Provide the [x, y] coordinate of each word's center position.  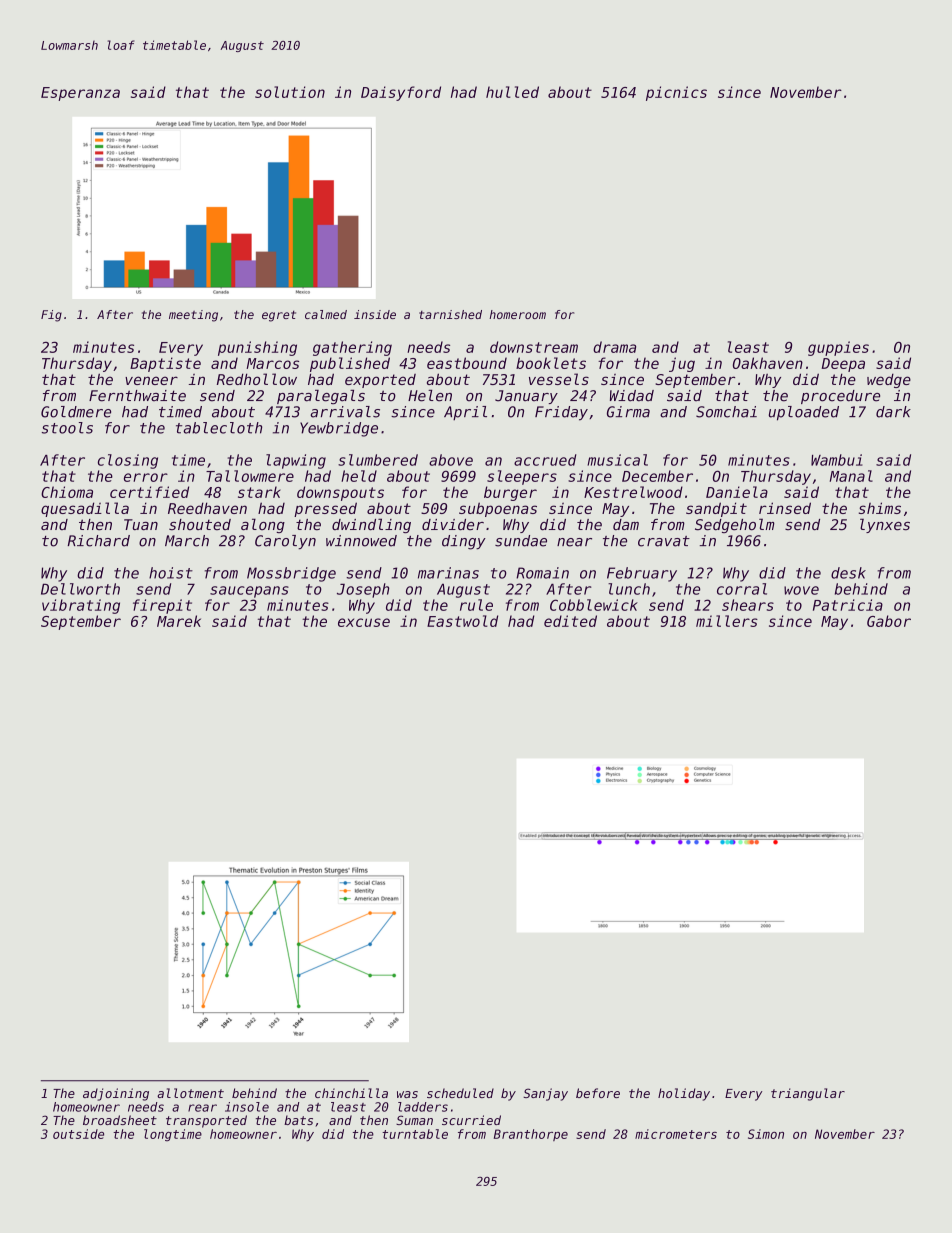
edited [570, 621]
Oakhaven [768, 363]
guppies [838, 348]
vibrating [81, 606]
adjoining [116, 1094]
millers [727, 621]
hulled [512, 92]
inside [375, 314]
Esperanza [80, 94]
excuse [364, 622]
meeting [193, 316]
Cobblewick [594, 605]
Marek [179, 621]
